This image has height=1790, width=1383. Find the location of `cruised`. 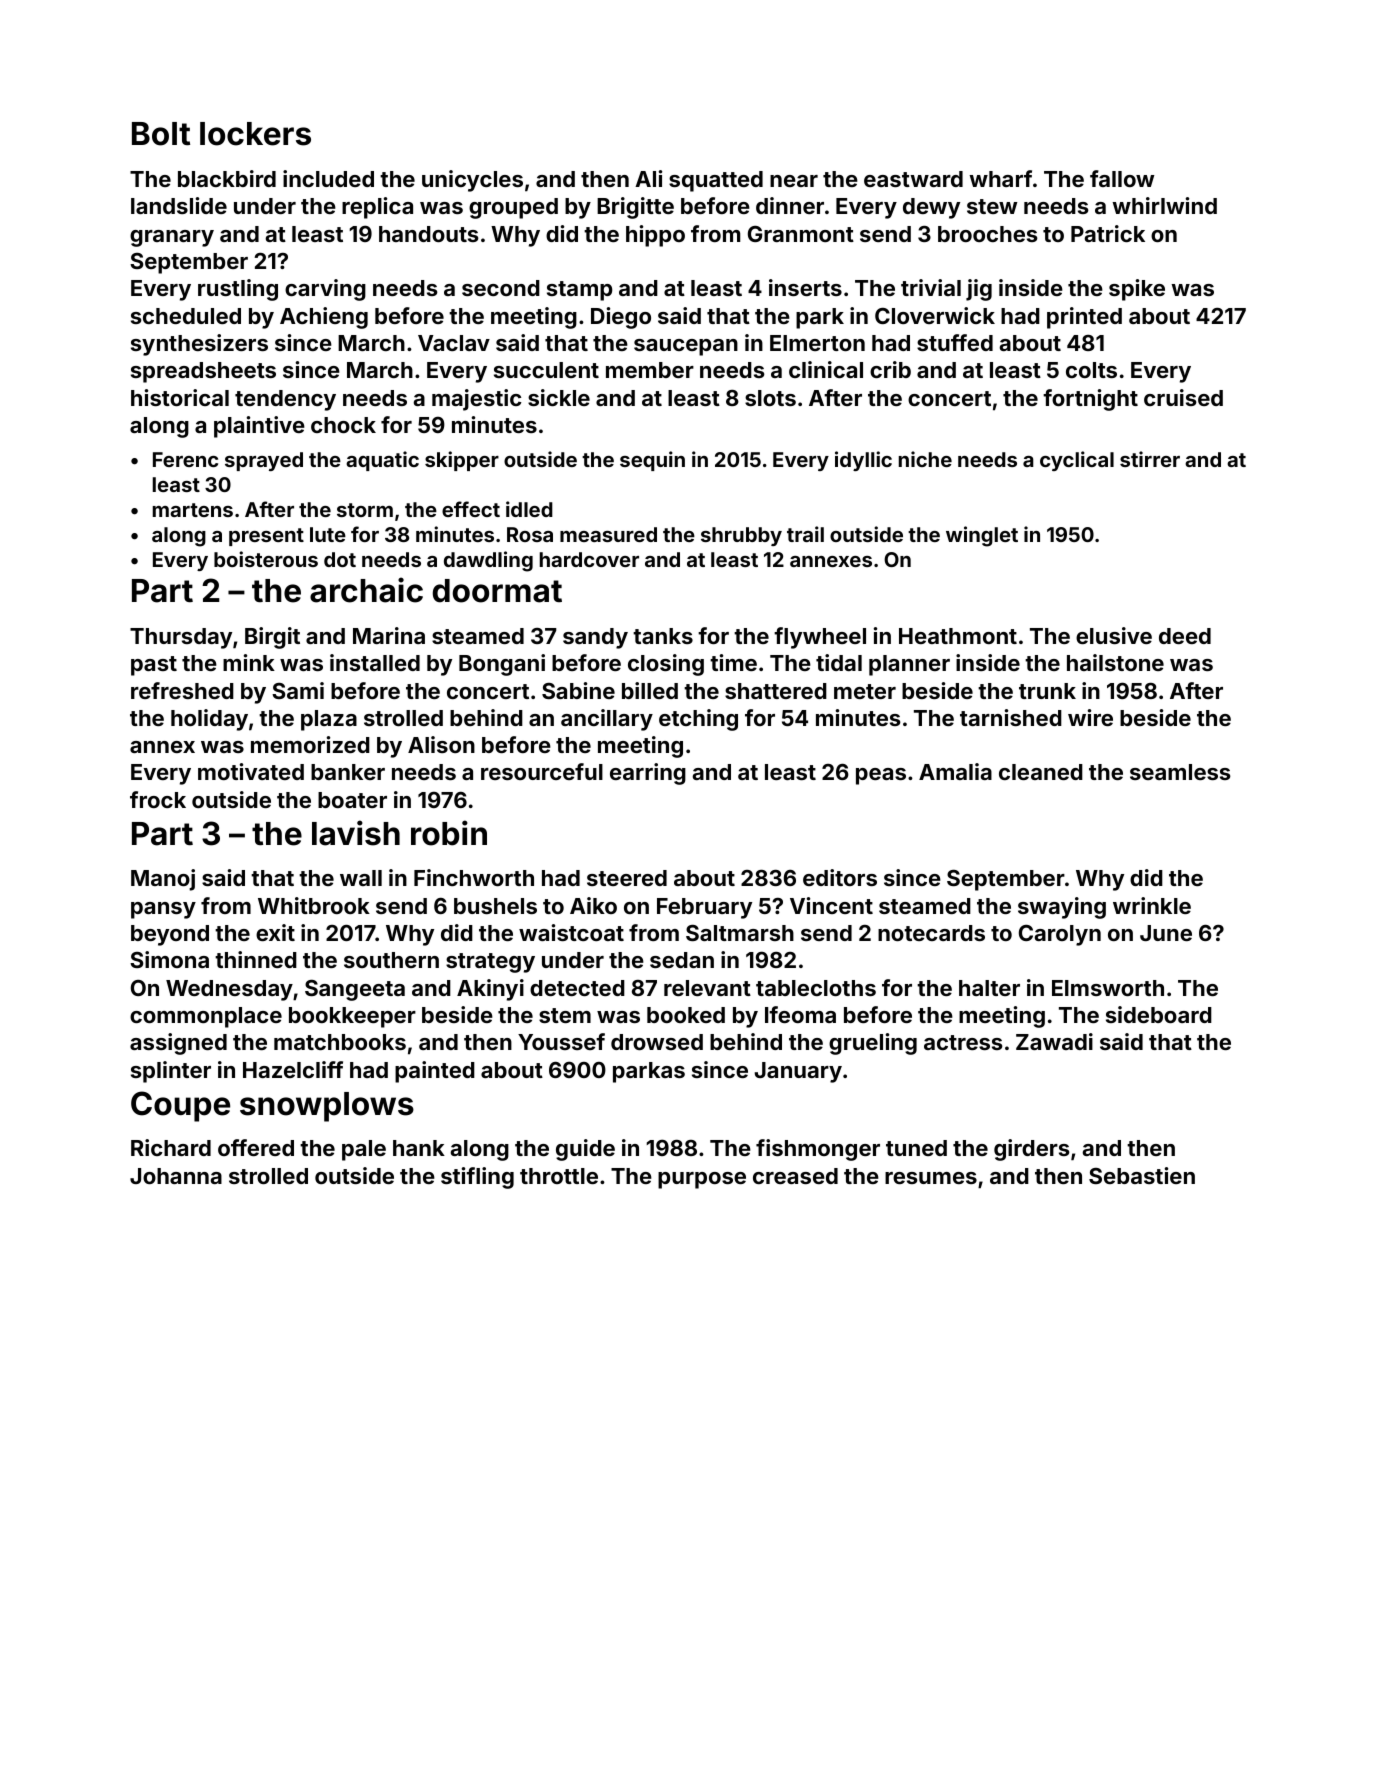

cruised is located at coordinates (1183, 397).
